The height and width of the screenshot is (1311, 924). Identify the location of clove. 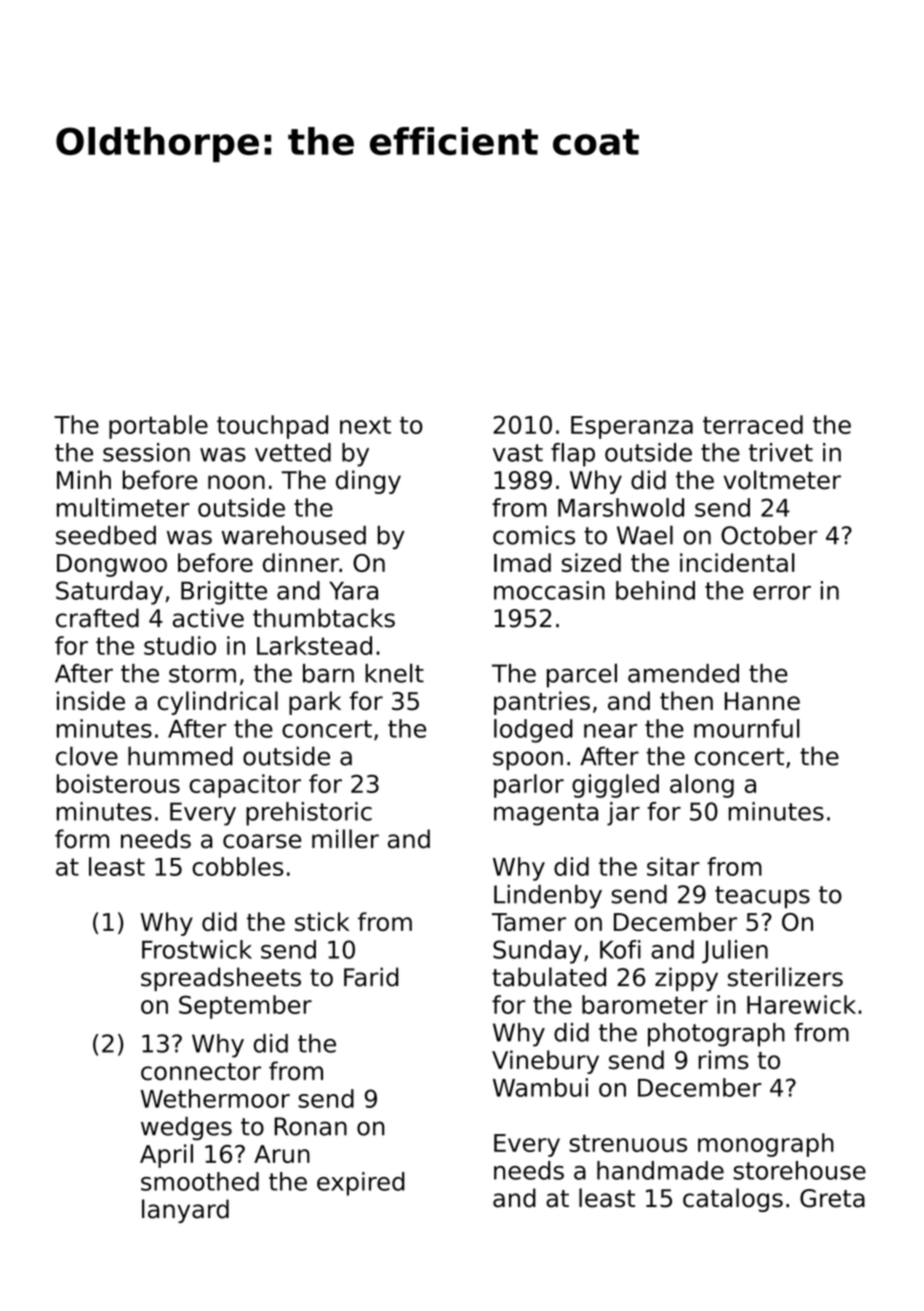
(87, 756).
